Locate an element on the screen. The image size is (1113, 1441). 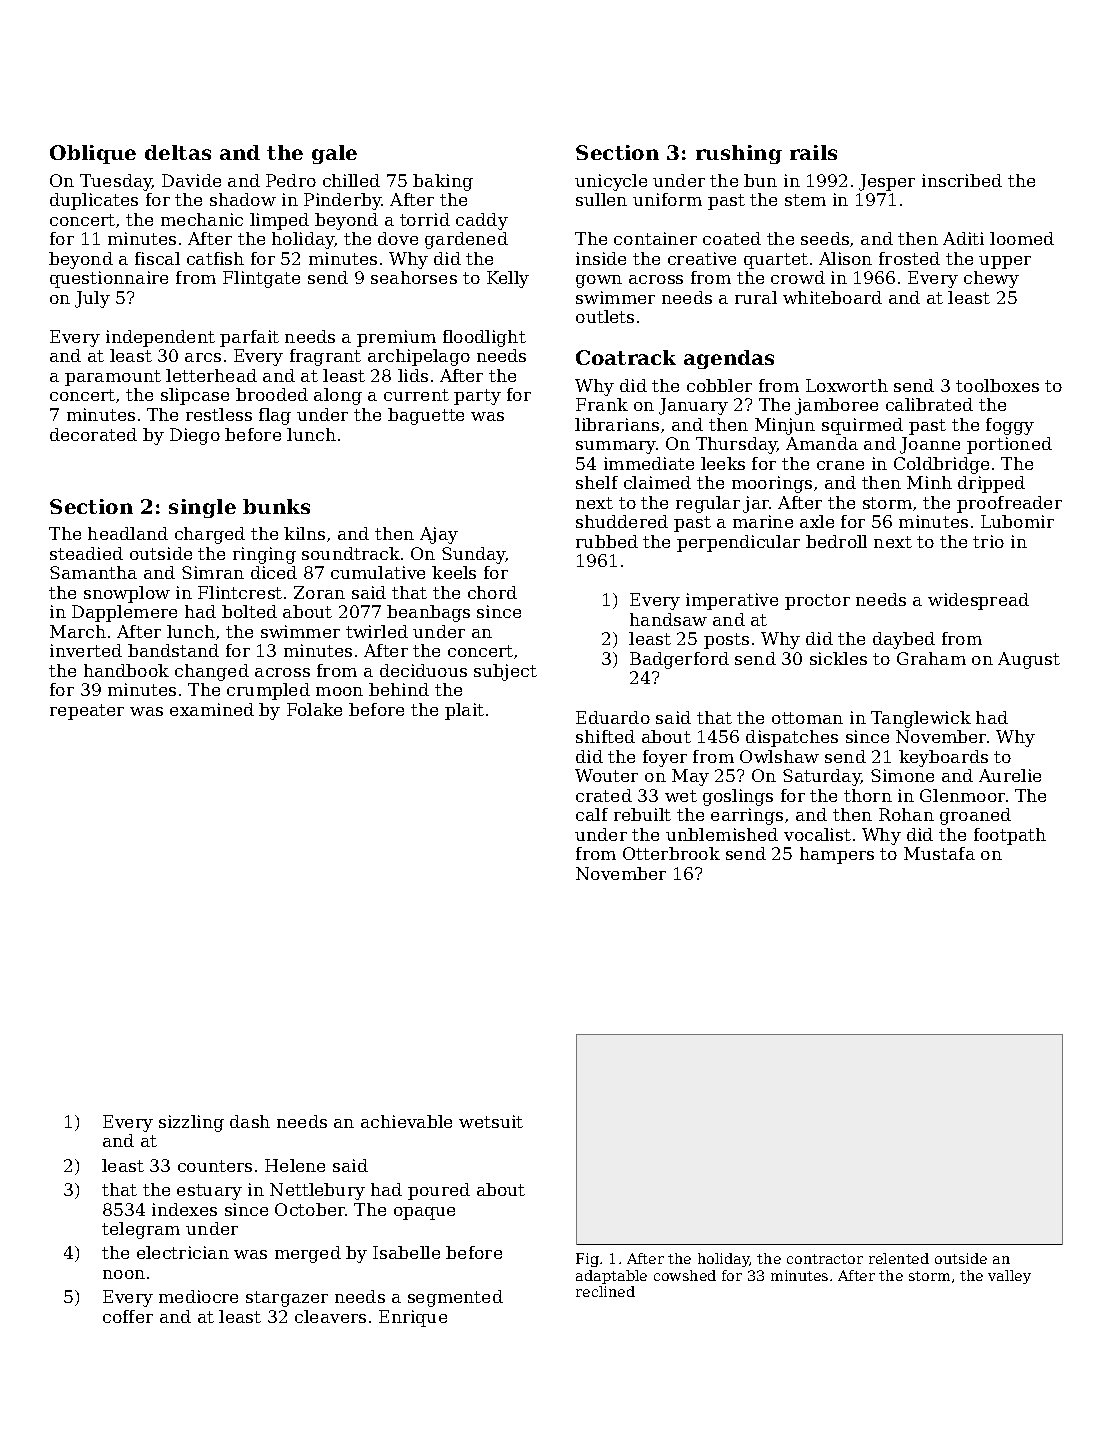
relented is located at coordinates (899, 1258).
